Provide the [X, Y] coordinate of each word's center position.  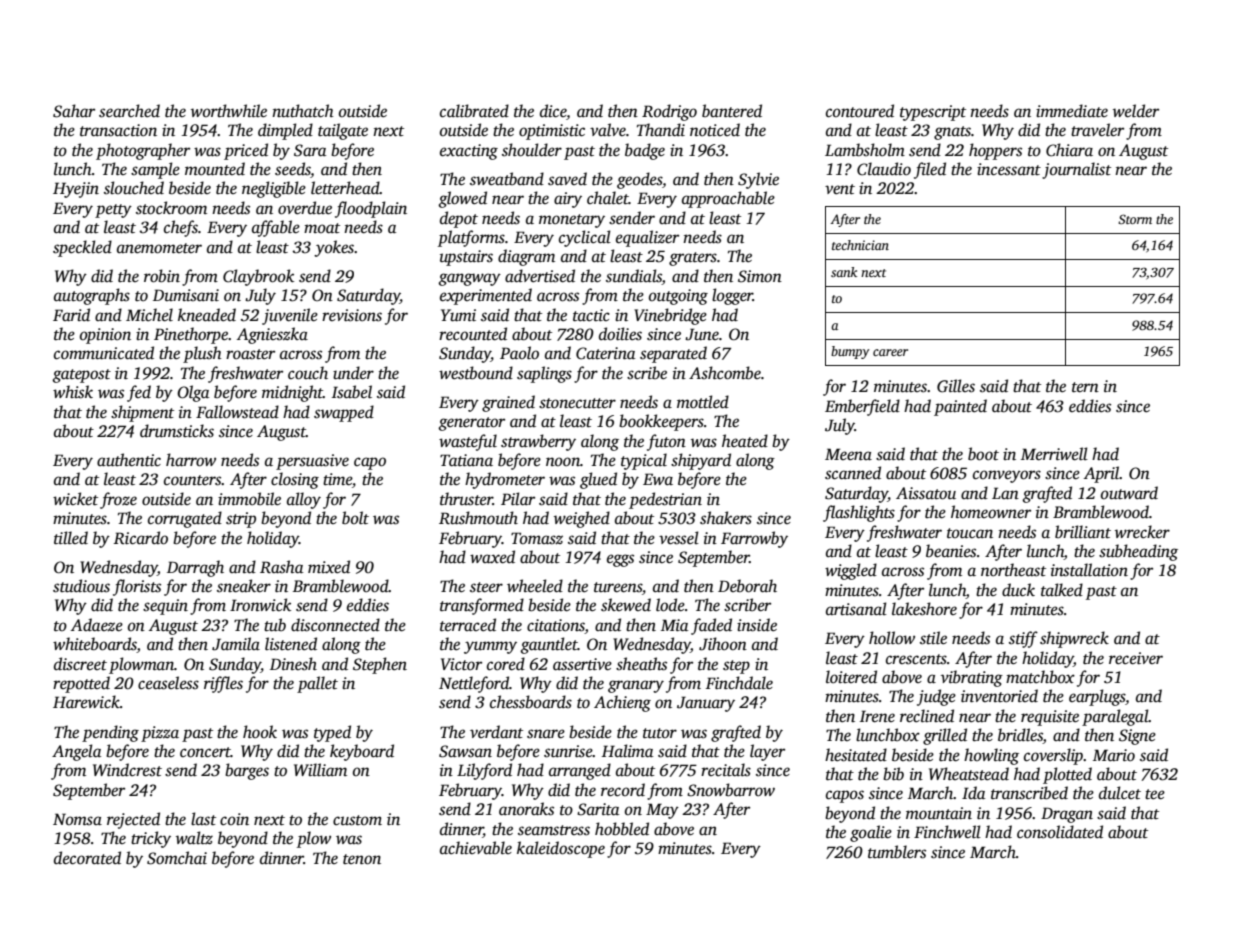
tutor [660, 733]
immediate [1072, 111]
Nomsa [77, 819]
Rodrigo [669, 112]
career [890, 352]
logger [732, 296]
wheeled [535, 586]
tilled [71, 538]
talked [1062, 590]
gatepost [81, 376]
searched [129, 111]
